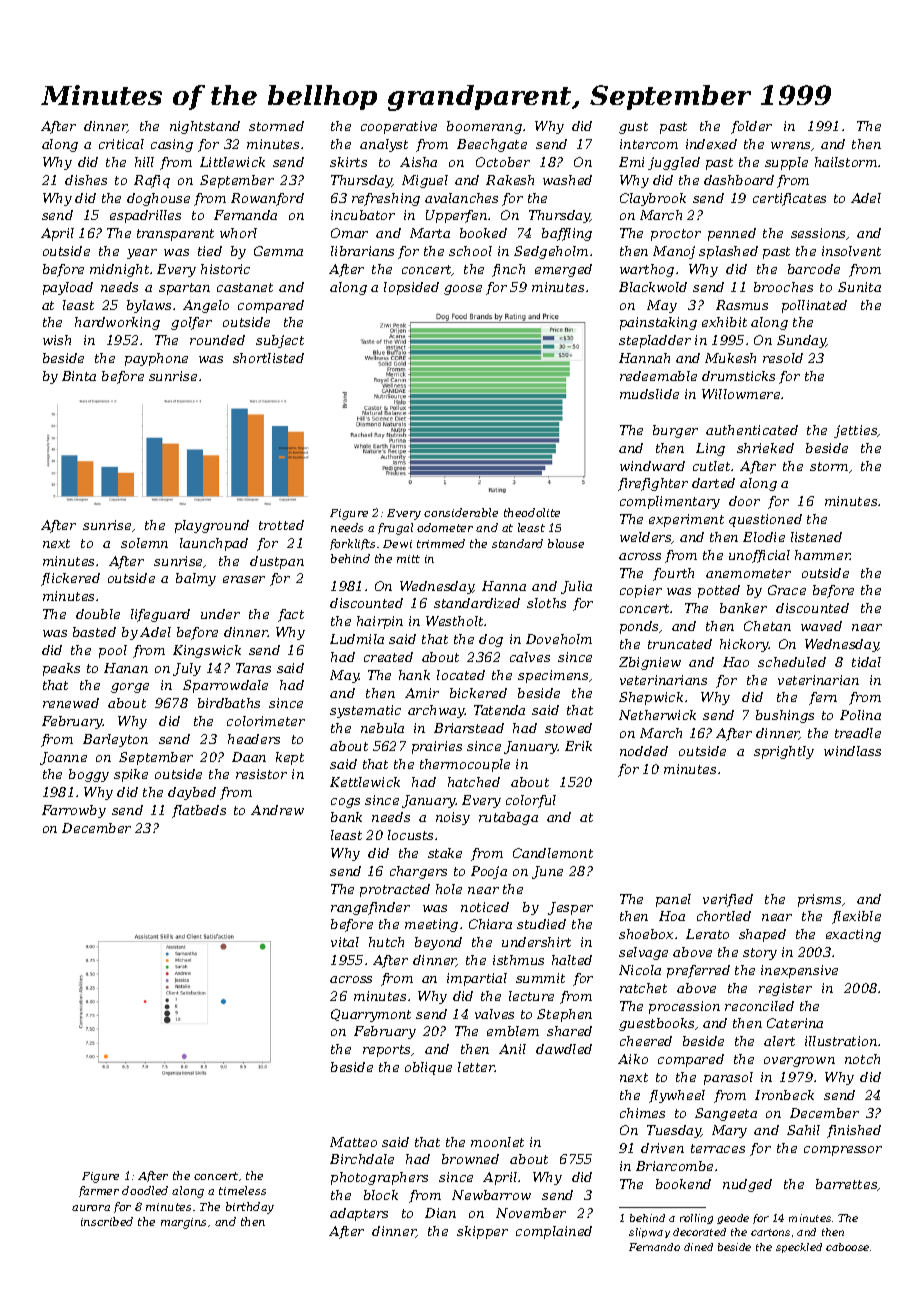 This screenshot has width=924, height=1308. I want to click on critical, so click(121, 144).
